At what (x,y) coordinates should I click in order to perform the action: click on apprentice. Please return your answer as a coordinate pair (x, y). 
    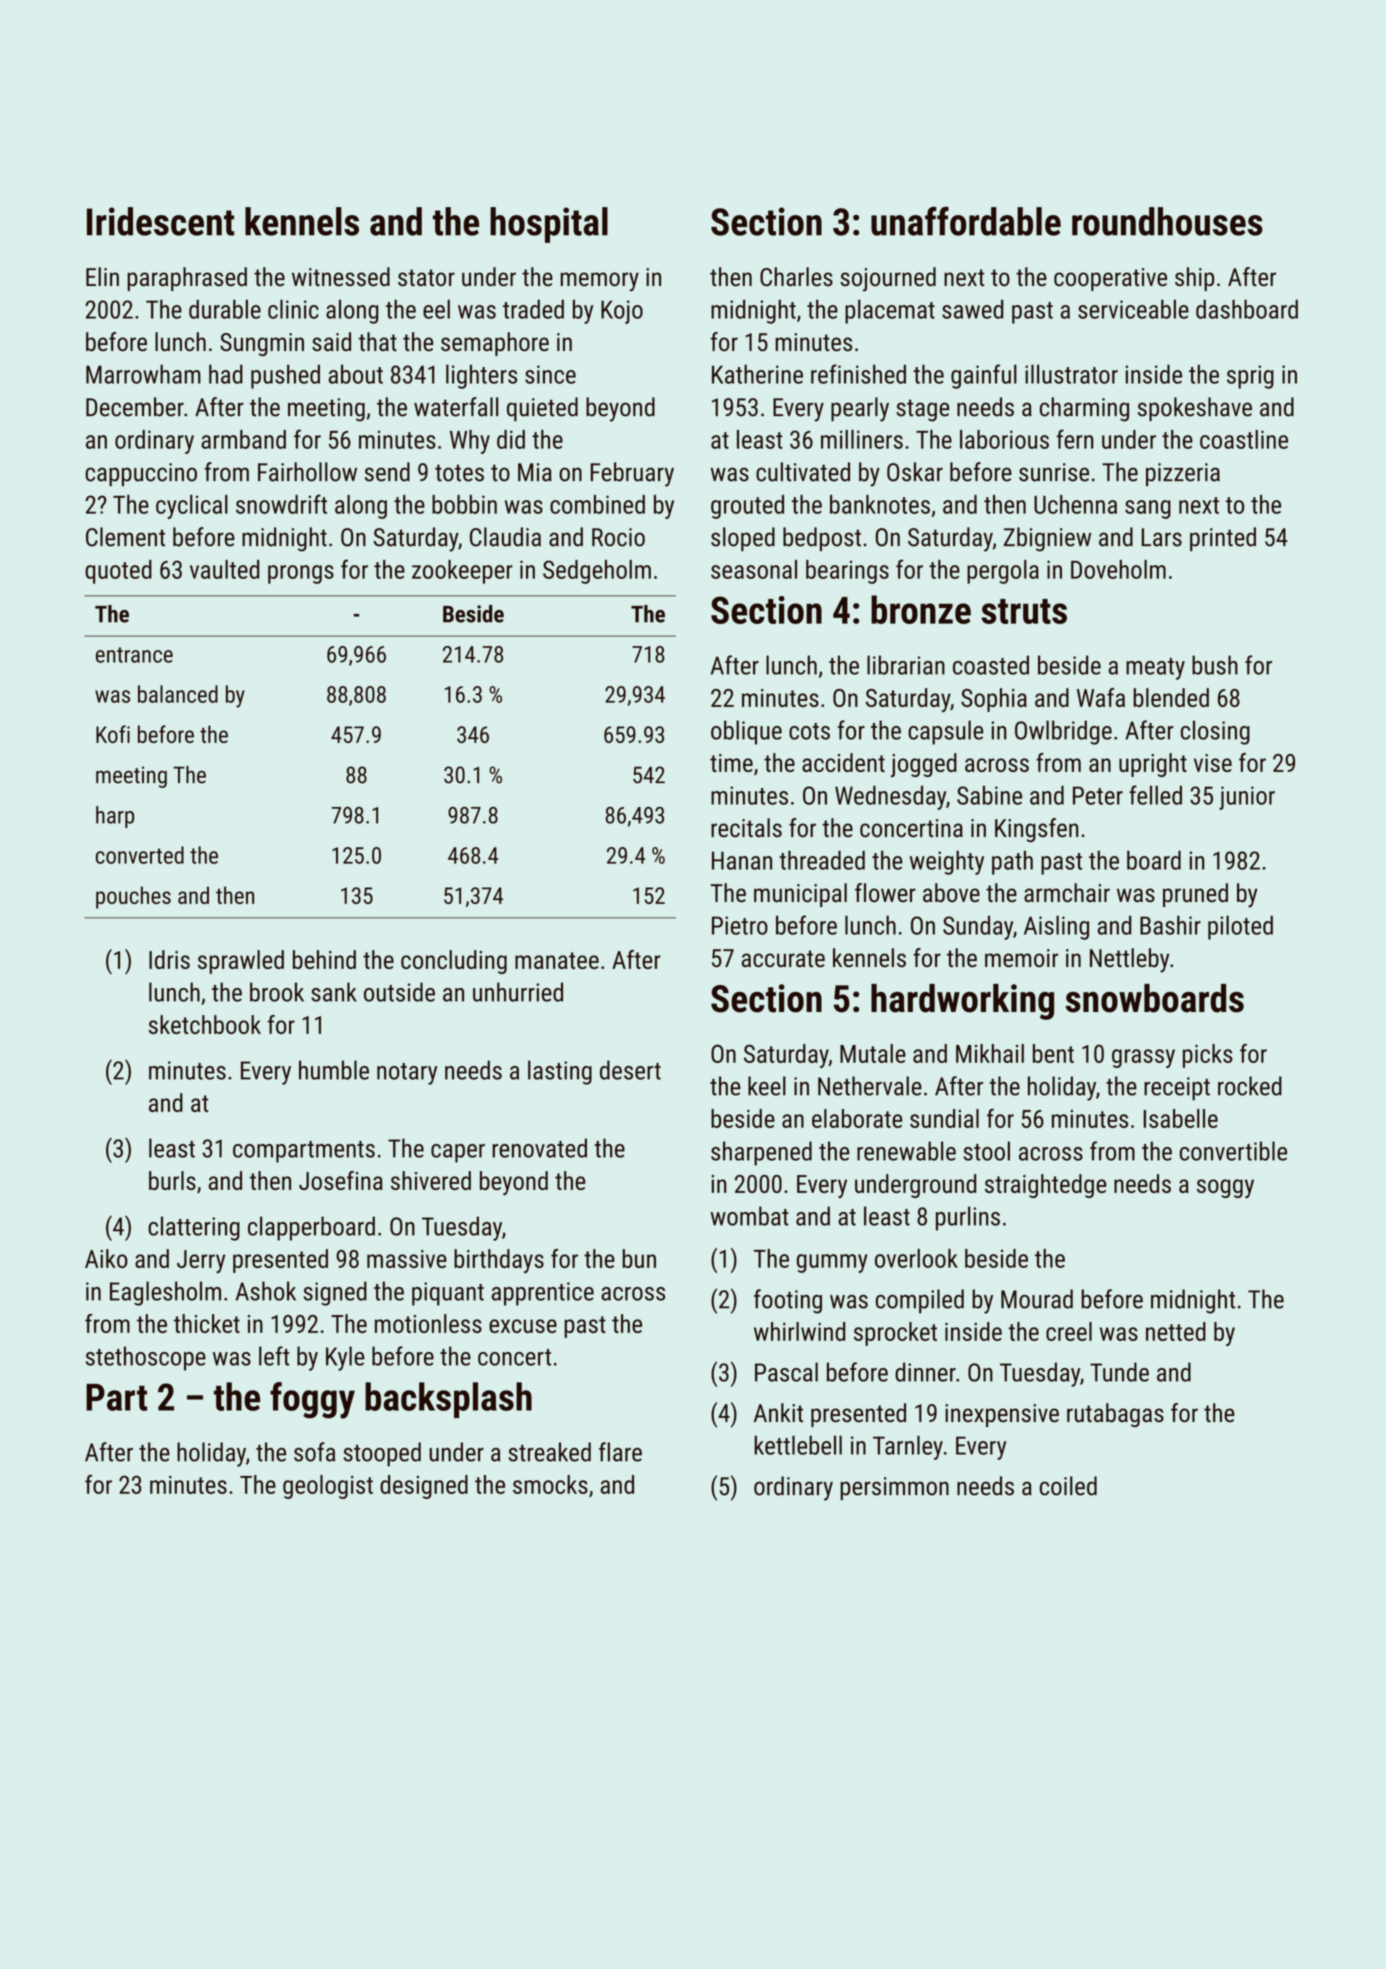
    Looking at the image, I should click on (542, 1294).
